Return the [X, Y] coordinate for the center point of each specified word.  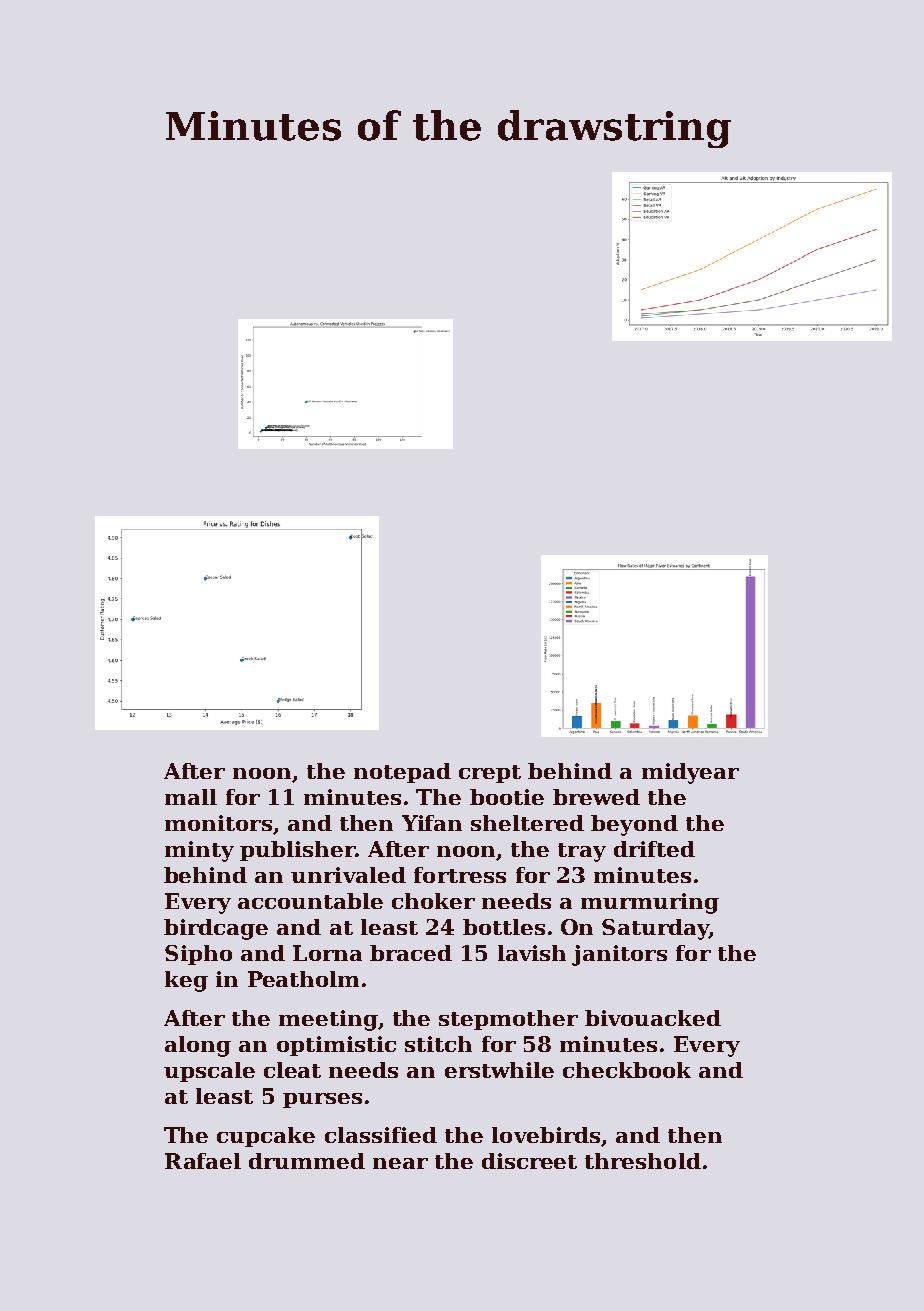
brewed [596, 797]
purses [322, 1100]
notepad [402, 773]
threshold [643, 1161]
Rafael [203, 1161]
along [198, 1046]
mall [191, 797]
